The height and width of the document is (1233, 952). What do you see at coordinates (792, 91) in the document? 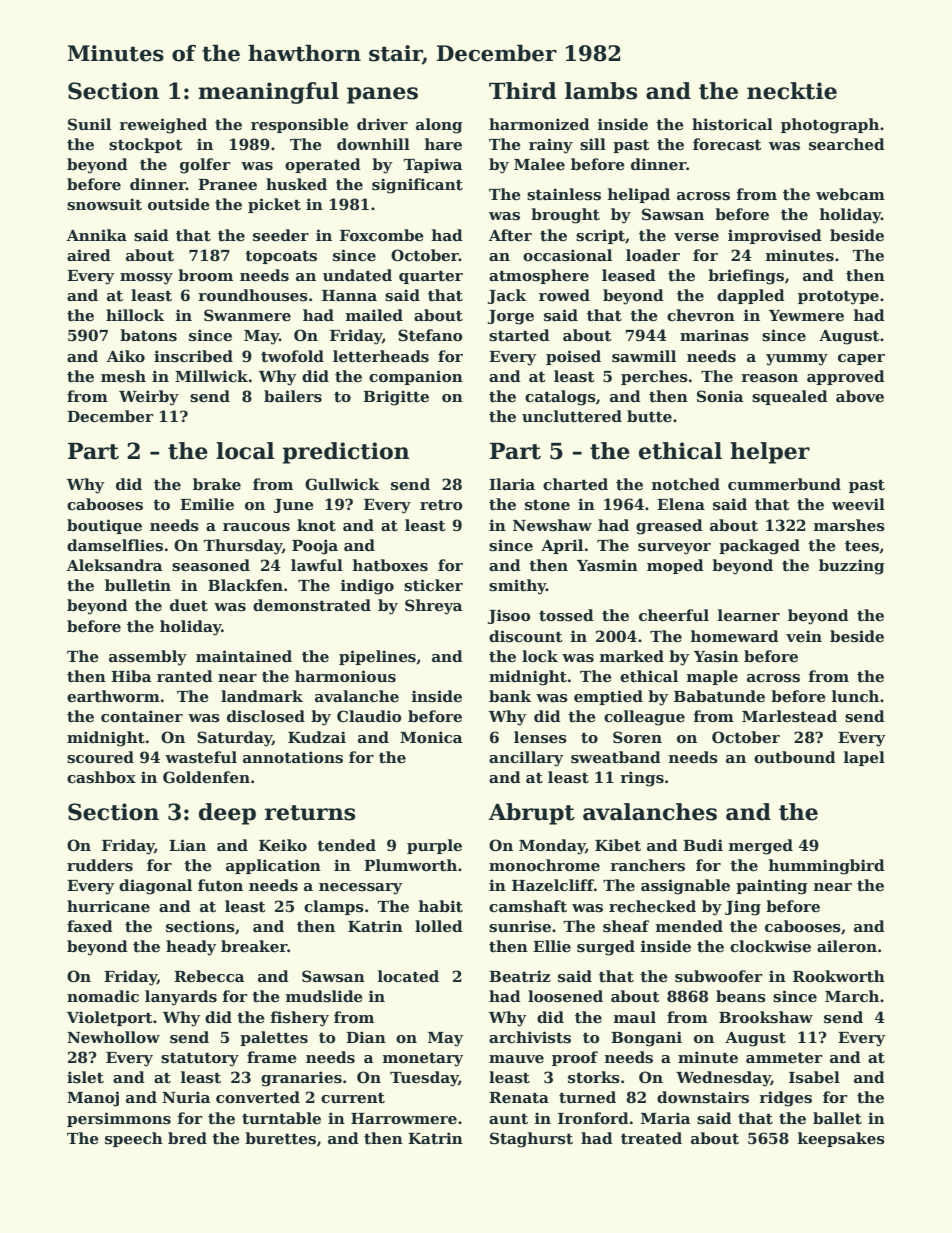
I see `necktie` at bounding box center [792, 91].
